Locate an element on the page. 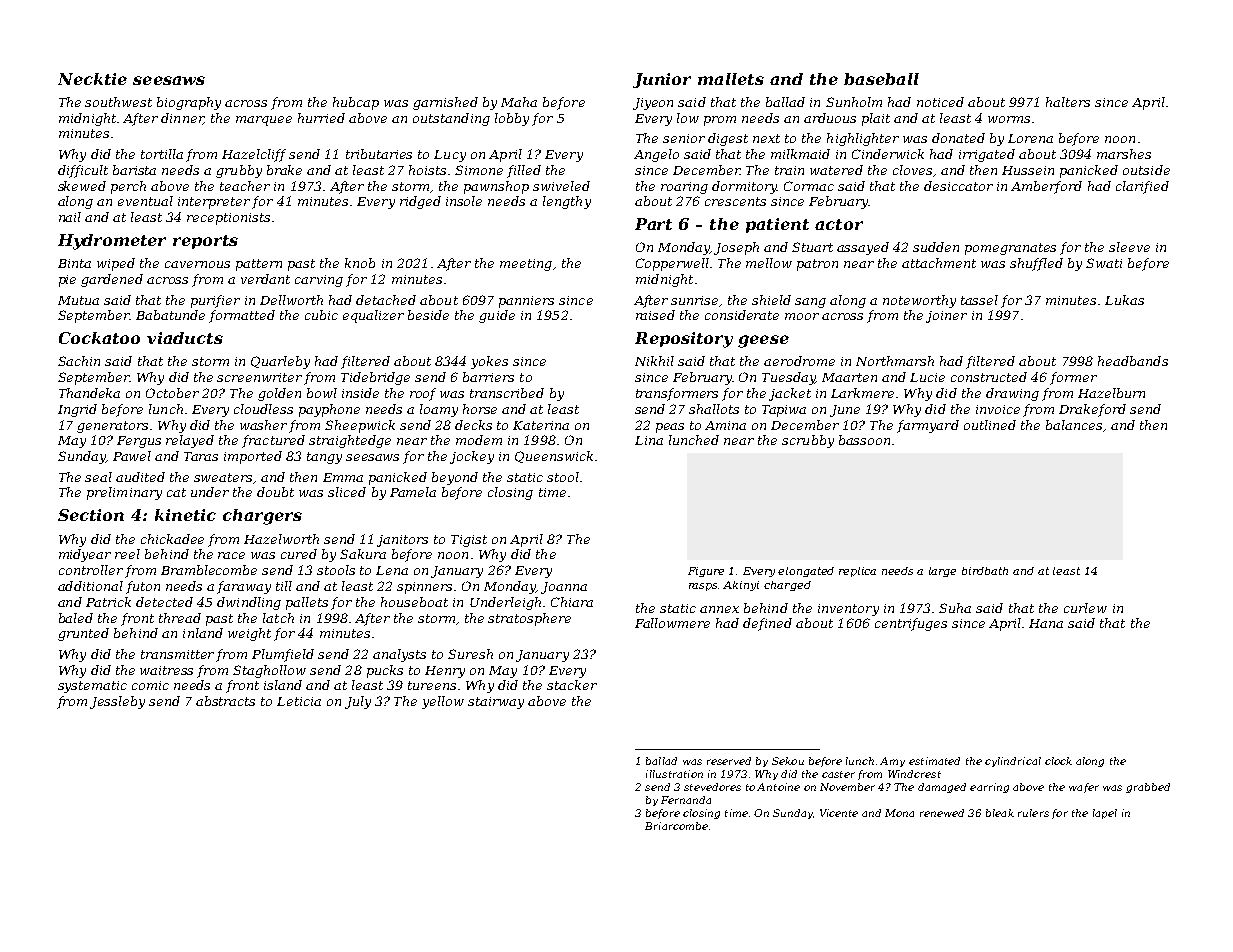  cloves is located at coordinates (912, 170).
